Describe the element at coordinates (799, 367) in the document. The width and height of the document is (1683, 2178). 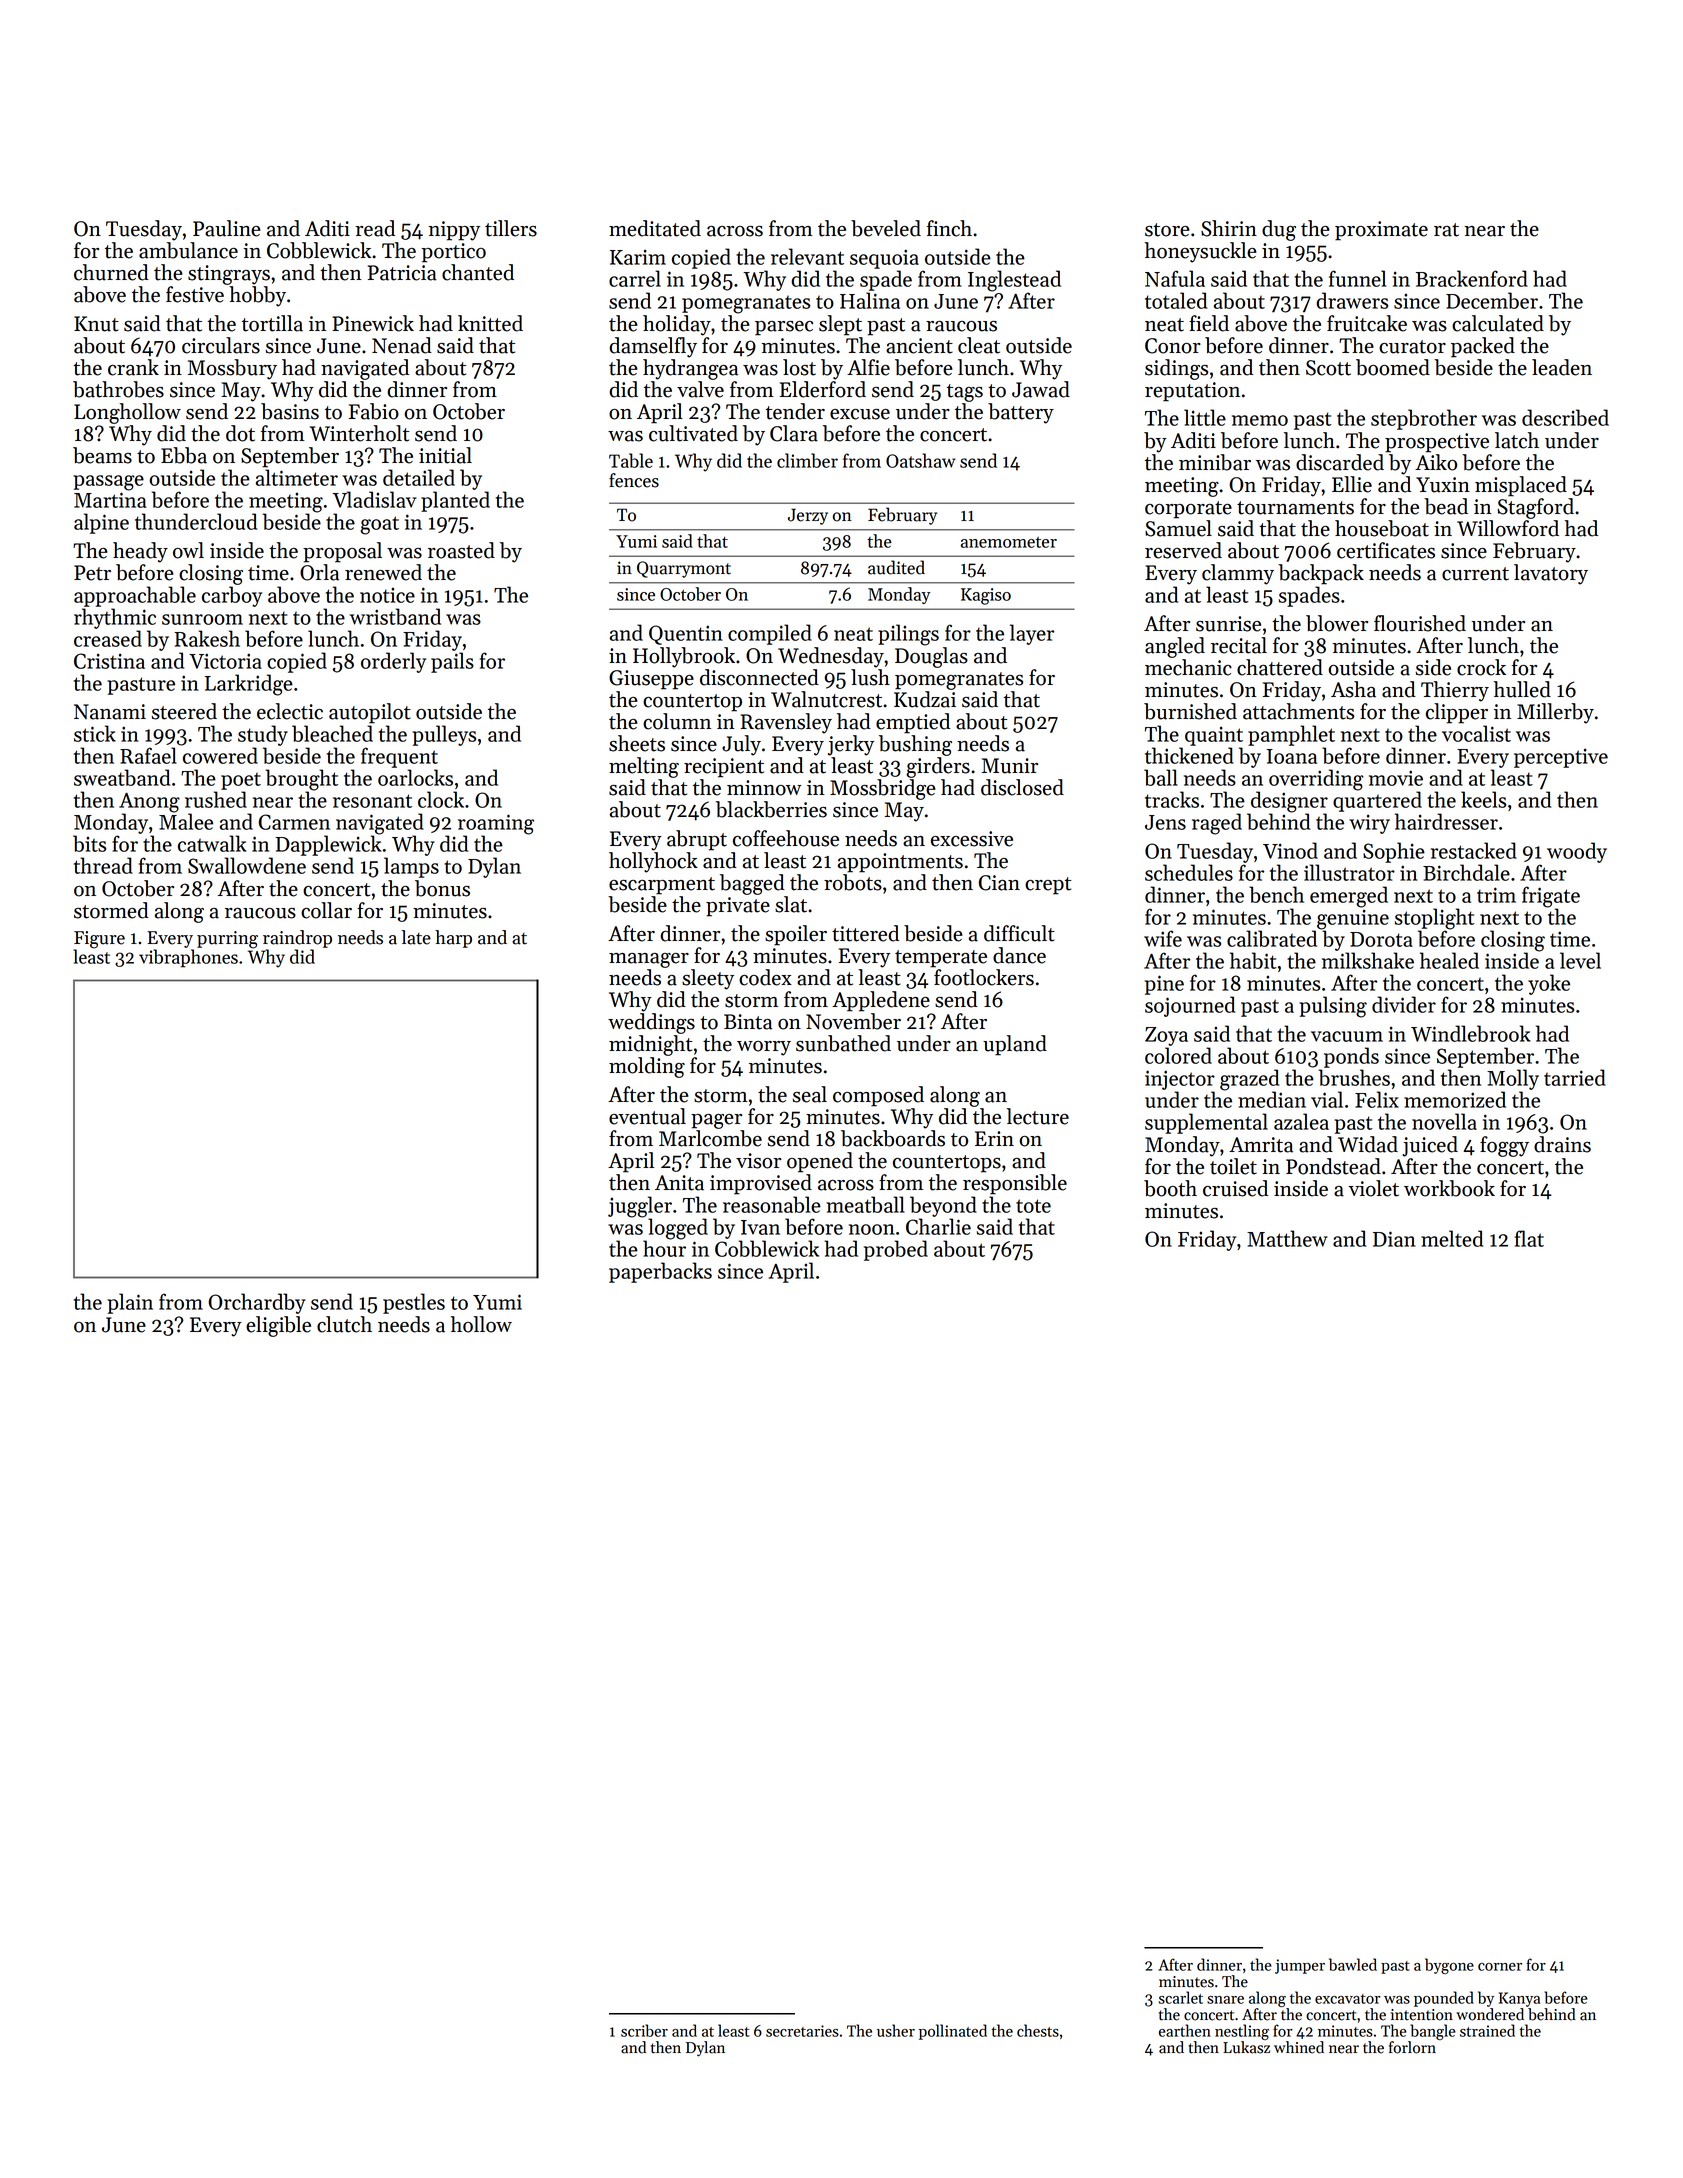
I see `lost` at that location.
